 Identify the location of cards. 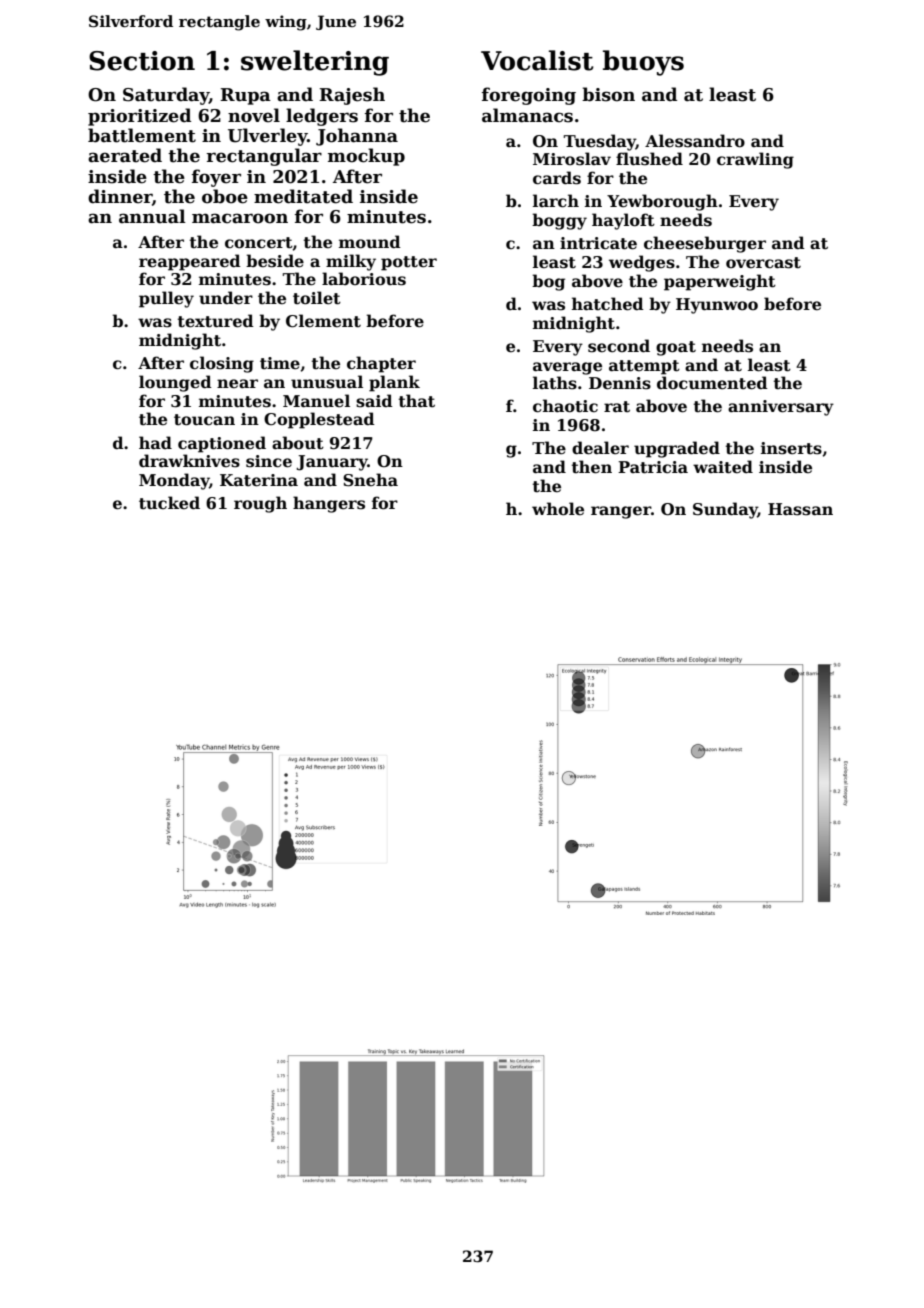
(557, 178).
